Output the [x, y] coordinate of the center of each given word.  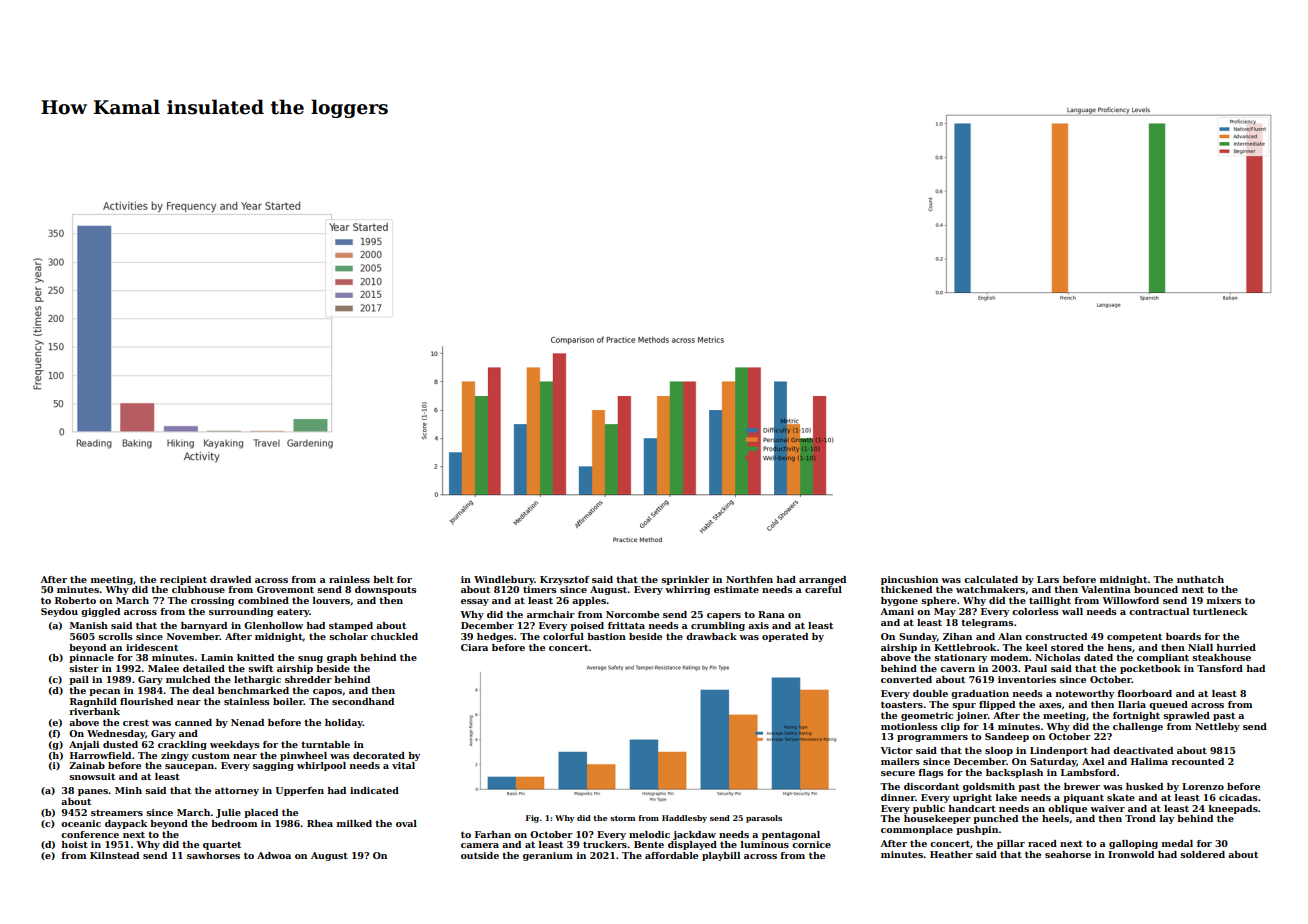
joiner [972, 716]
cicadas [1238, 797]
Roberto [75, 600]
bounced [1156, 589]
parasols [764, 819]
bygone [899, 601]
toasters [902, 704]
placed [261, 813]
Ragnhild [93, 702]
